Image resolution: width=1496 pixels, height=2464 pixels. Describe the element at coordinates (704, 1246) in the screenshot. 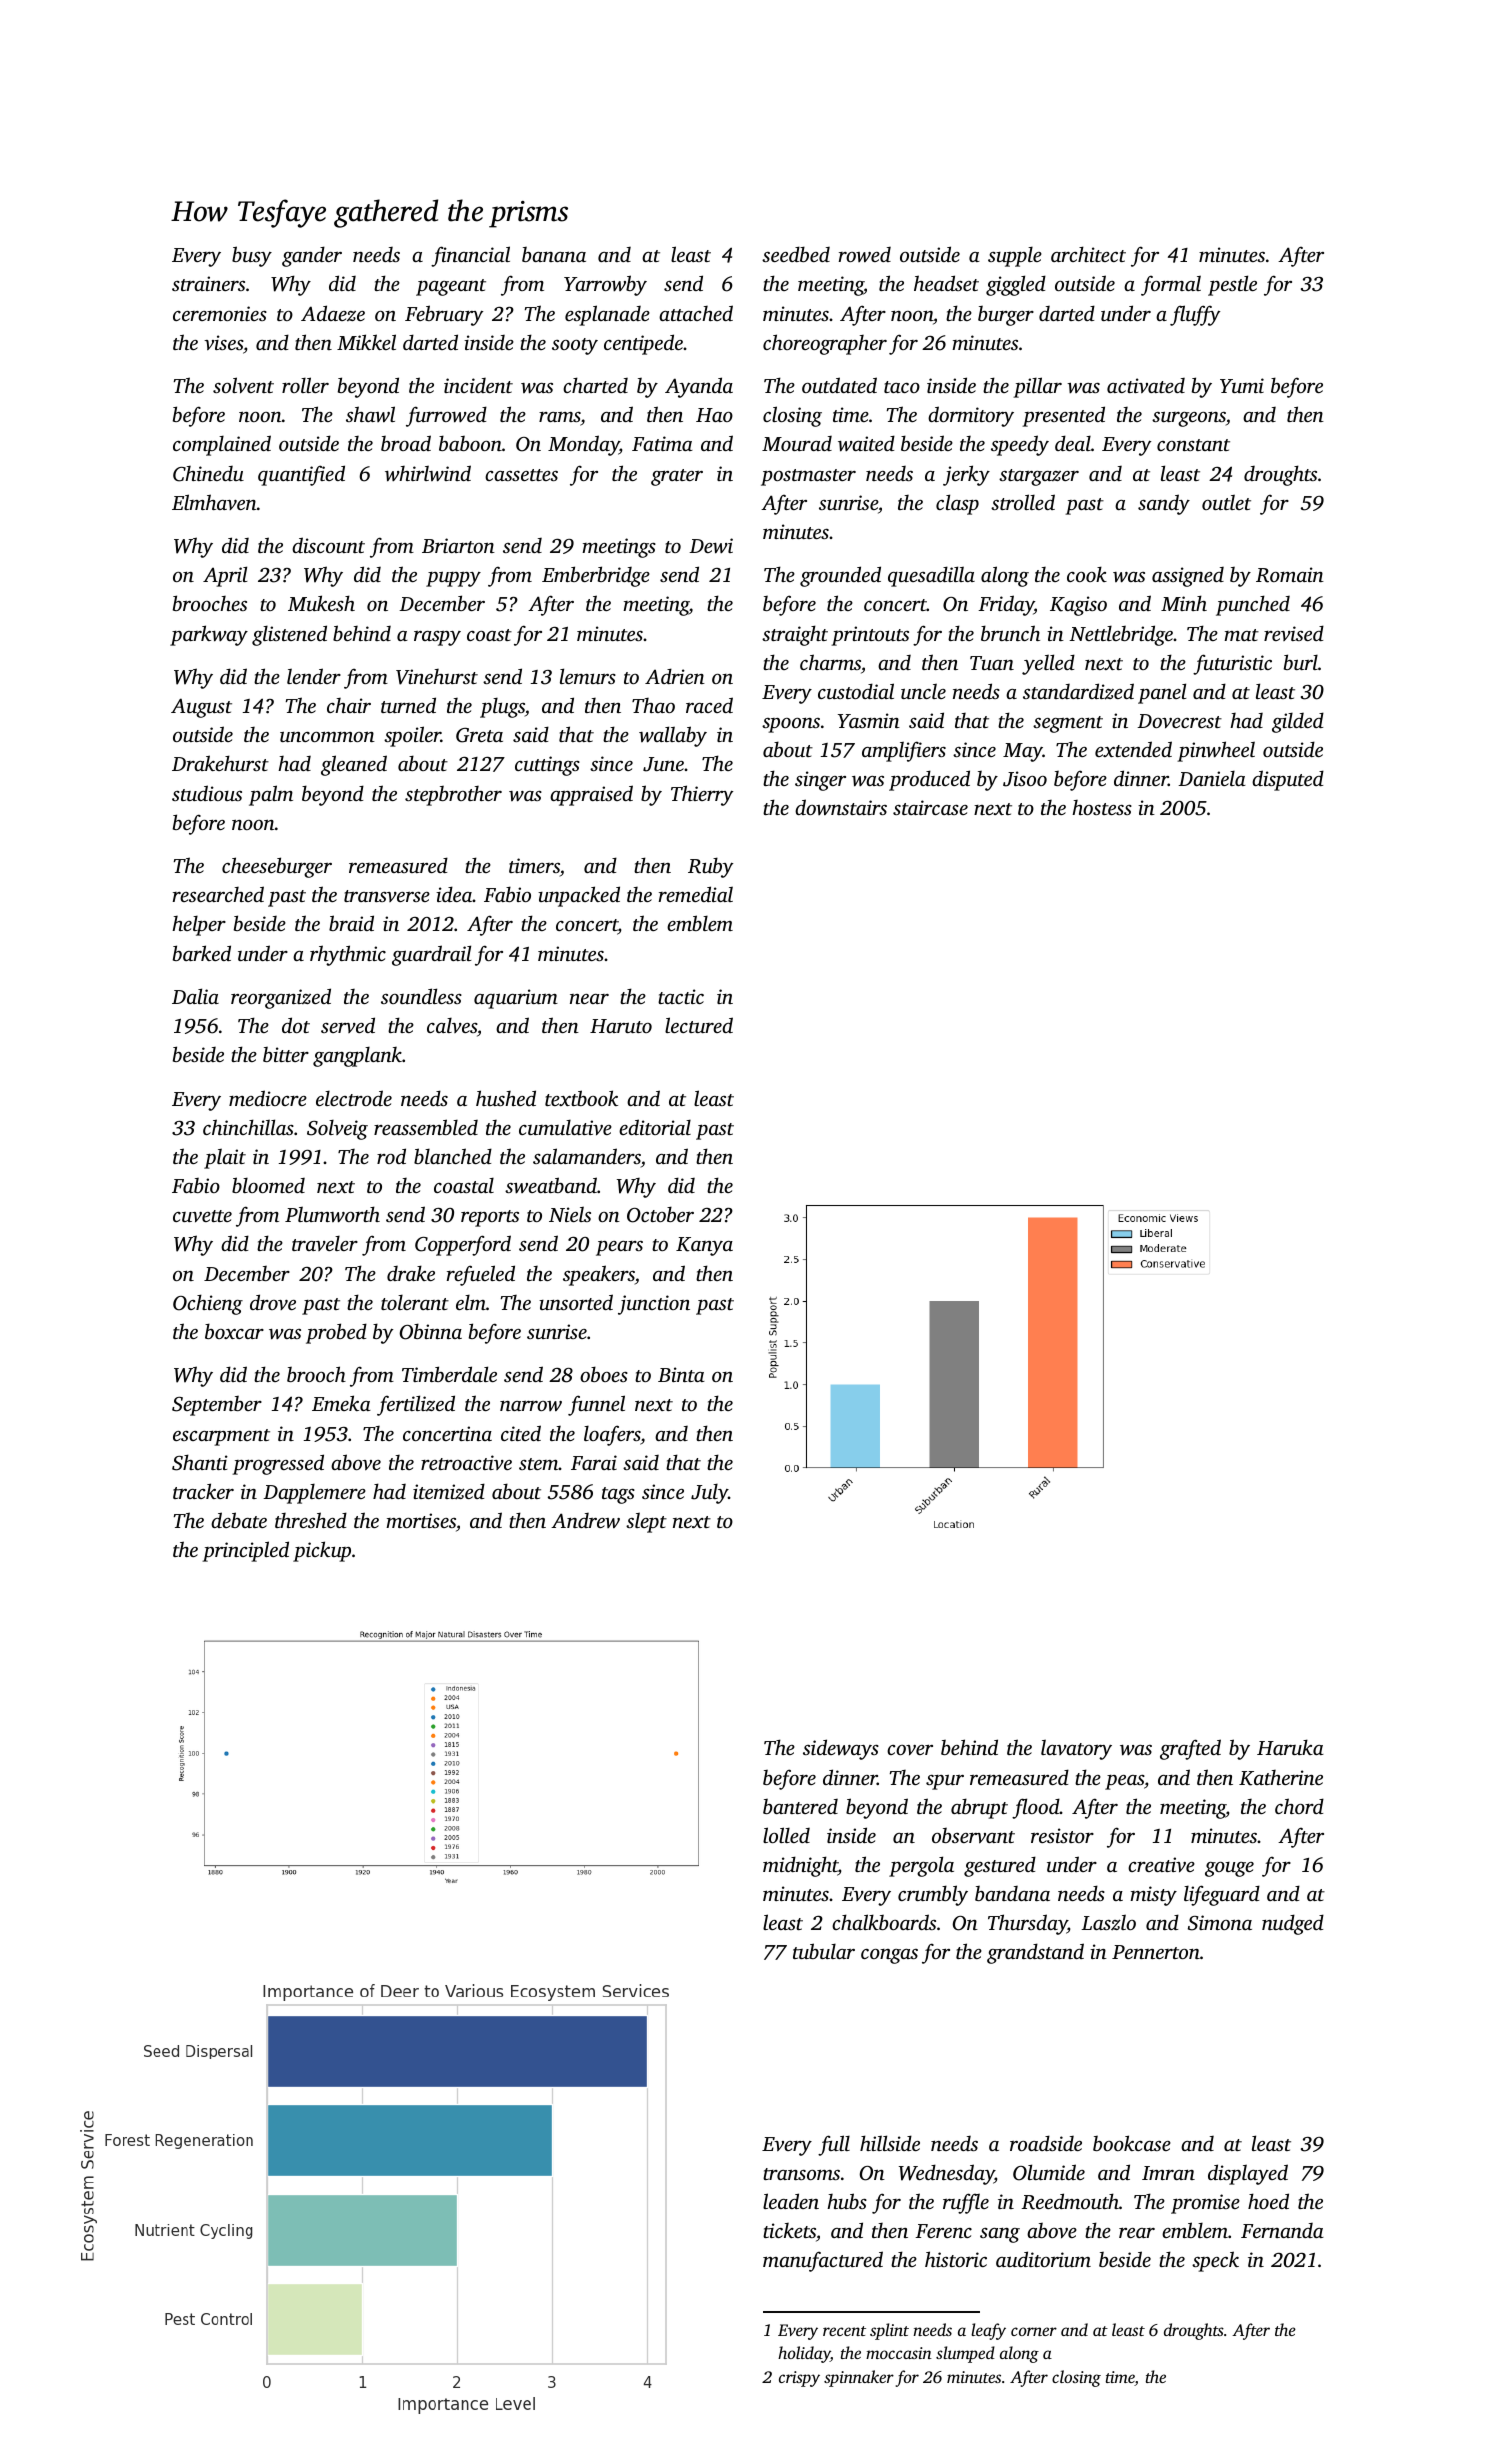

I see `Kanya` at that location.
